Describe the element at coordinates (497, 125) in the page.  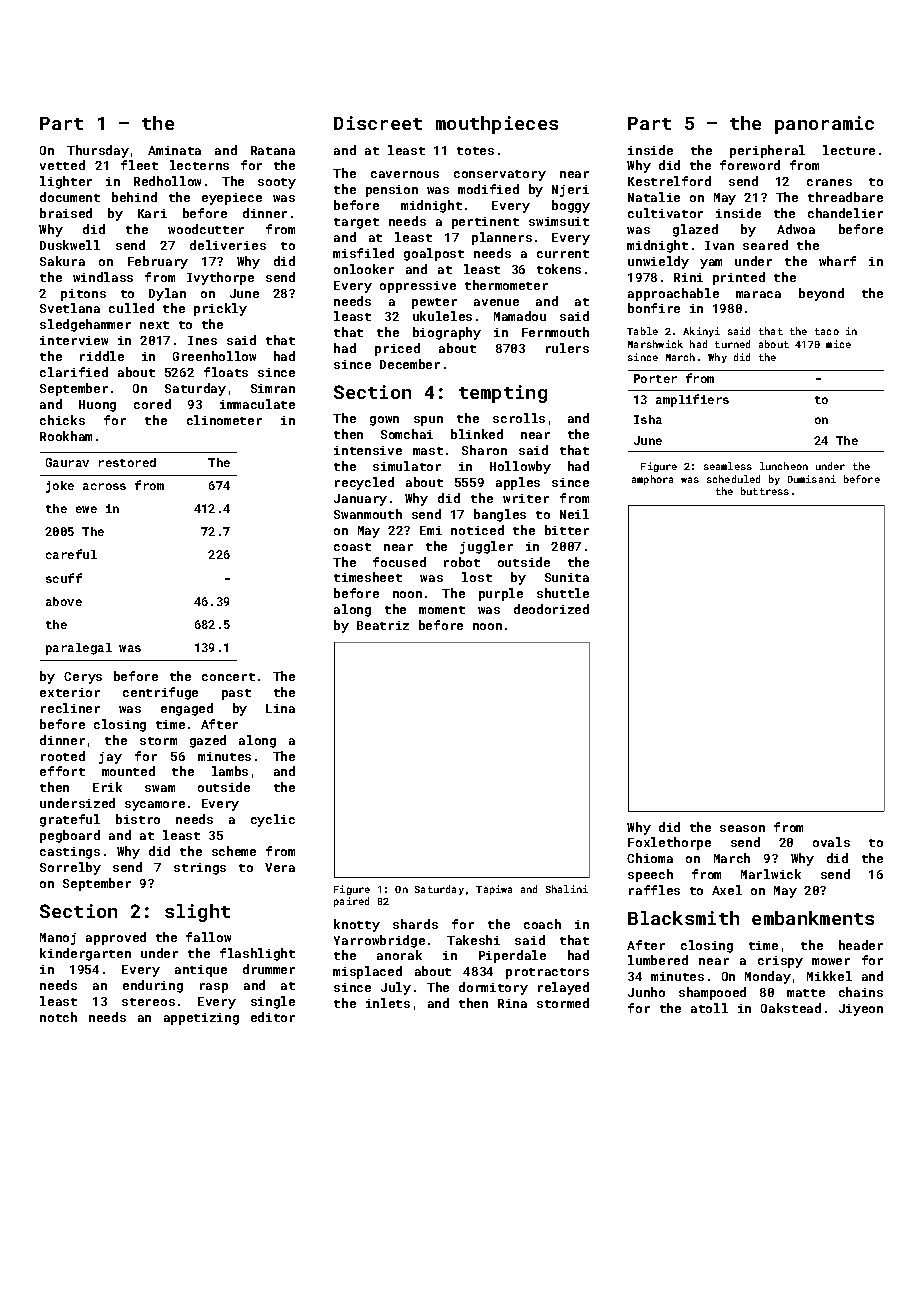
I see `mouthpieces` at that location.
